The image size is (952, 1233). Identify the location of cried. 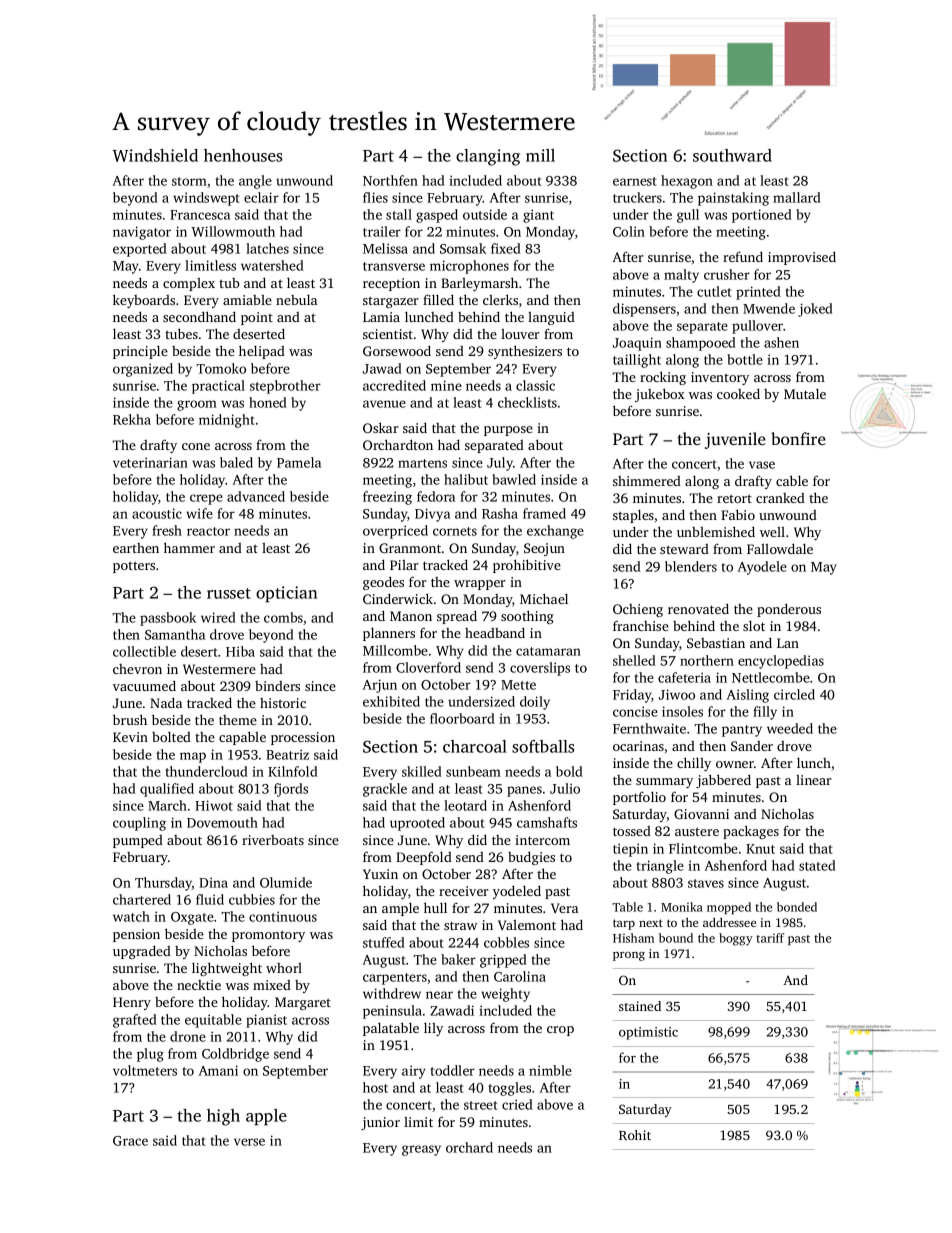
(517, 1104).
